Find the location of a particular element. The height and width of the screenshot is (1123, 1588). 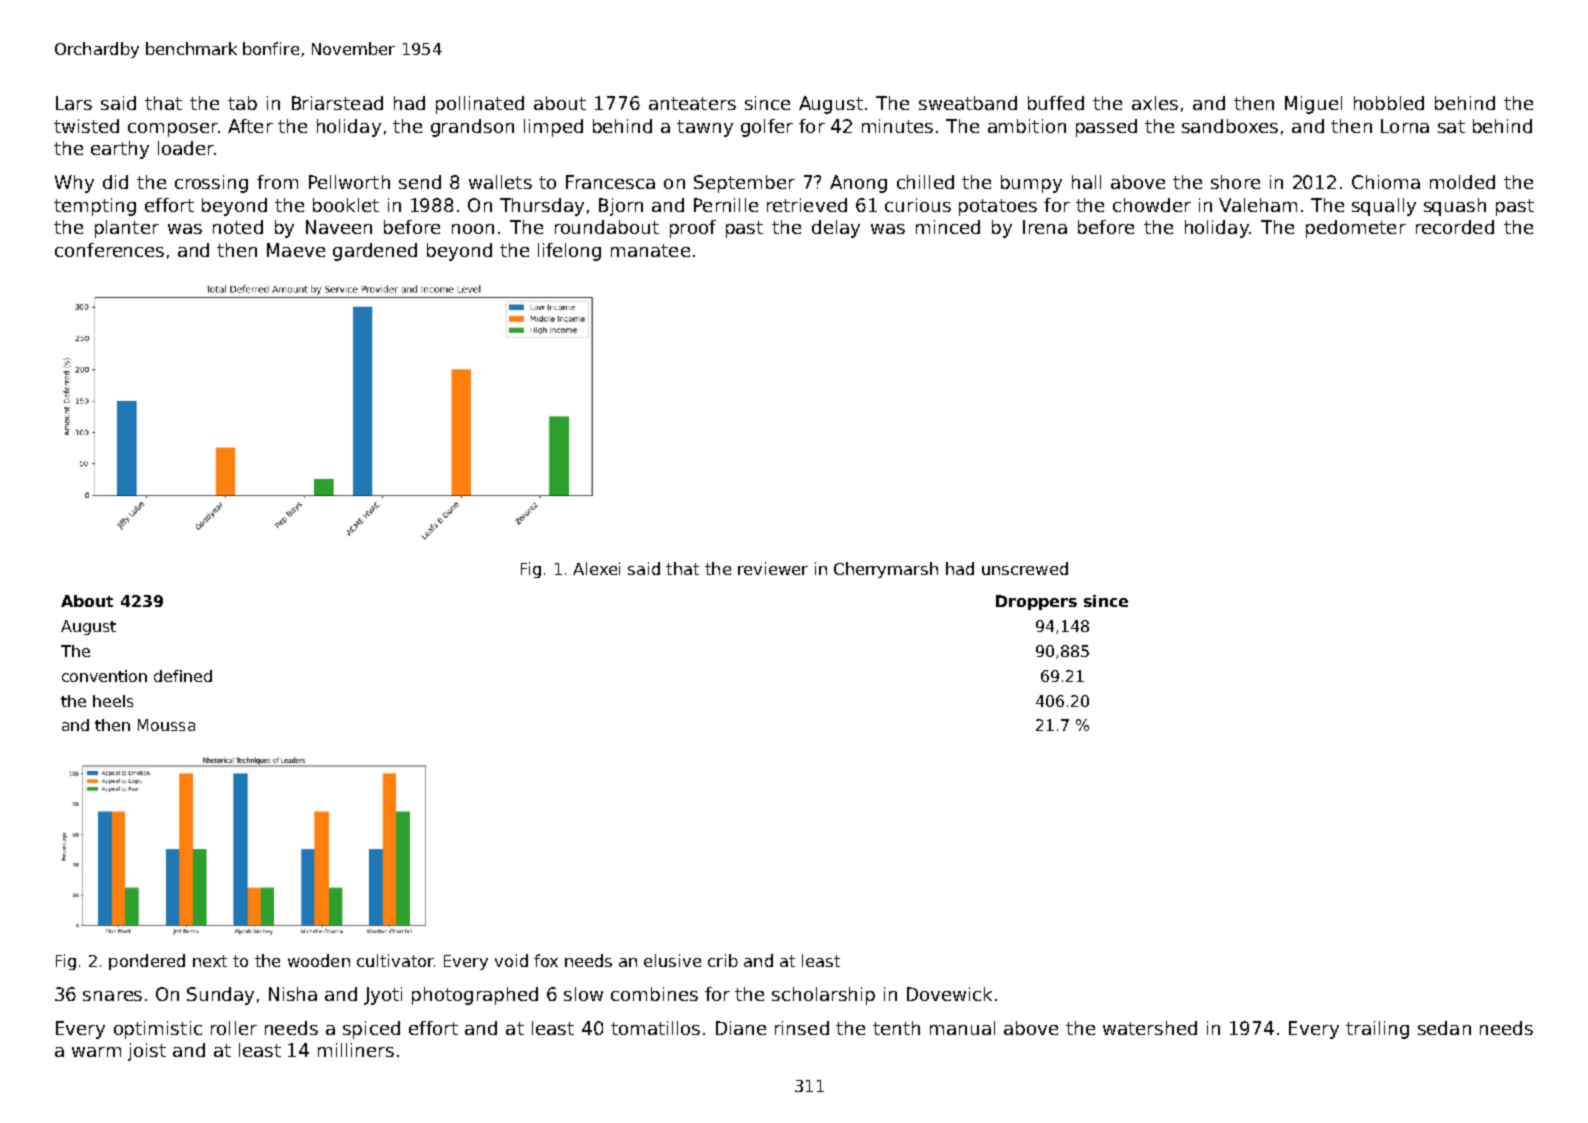

pedometer is located at coordinates (1356, 229).
